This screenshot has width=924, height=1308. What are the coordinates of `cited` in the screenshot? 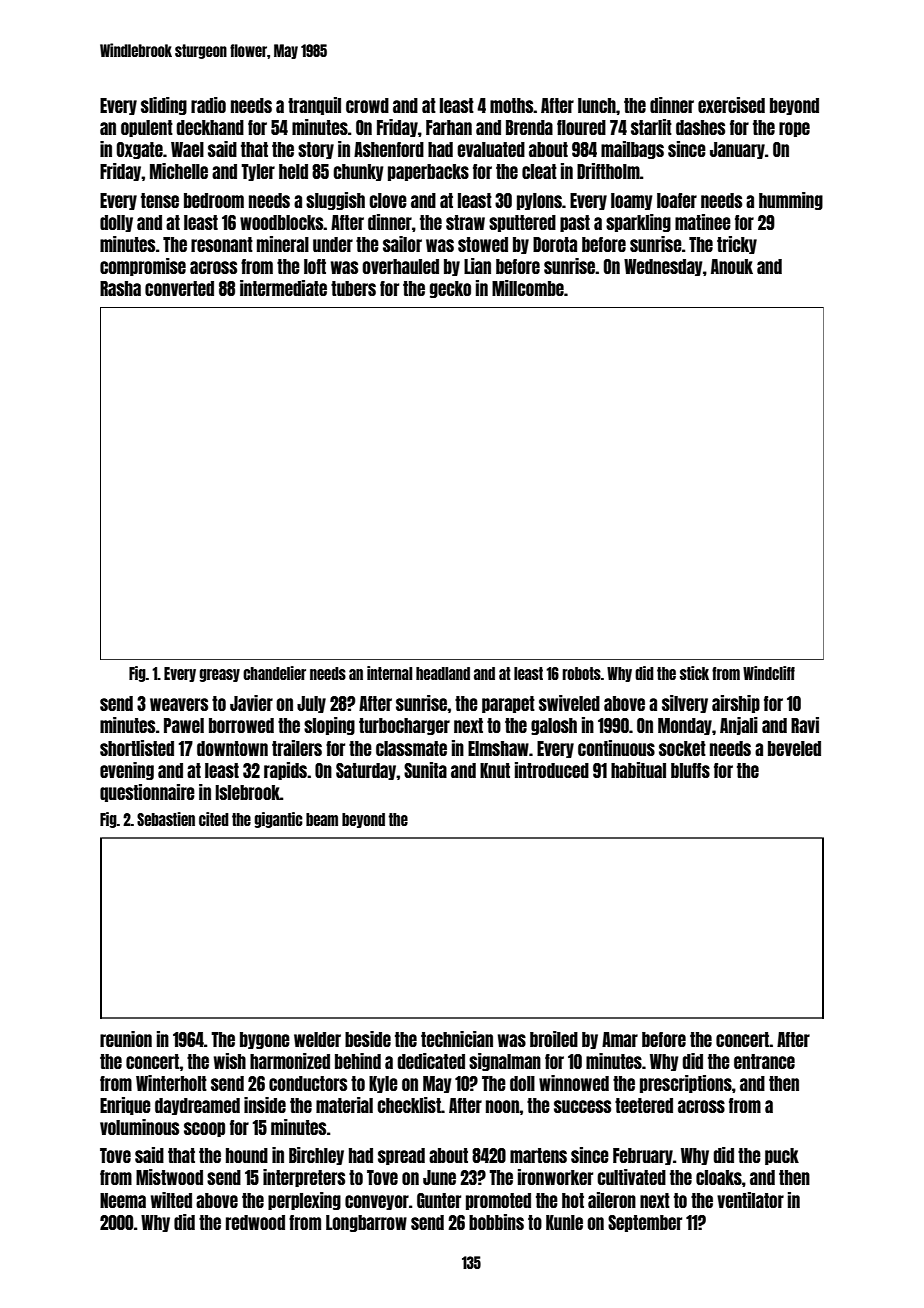 It's located at (214, 819).
